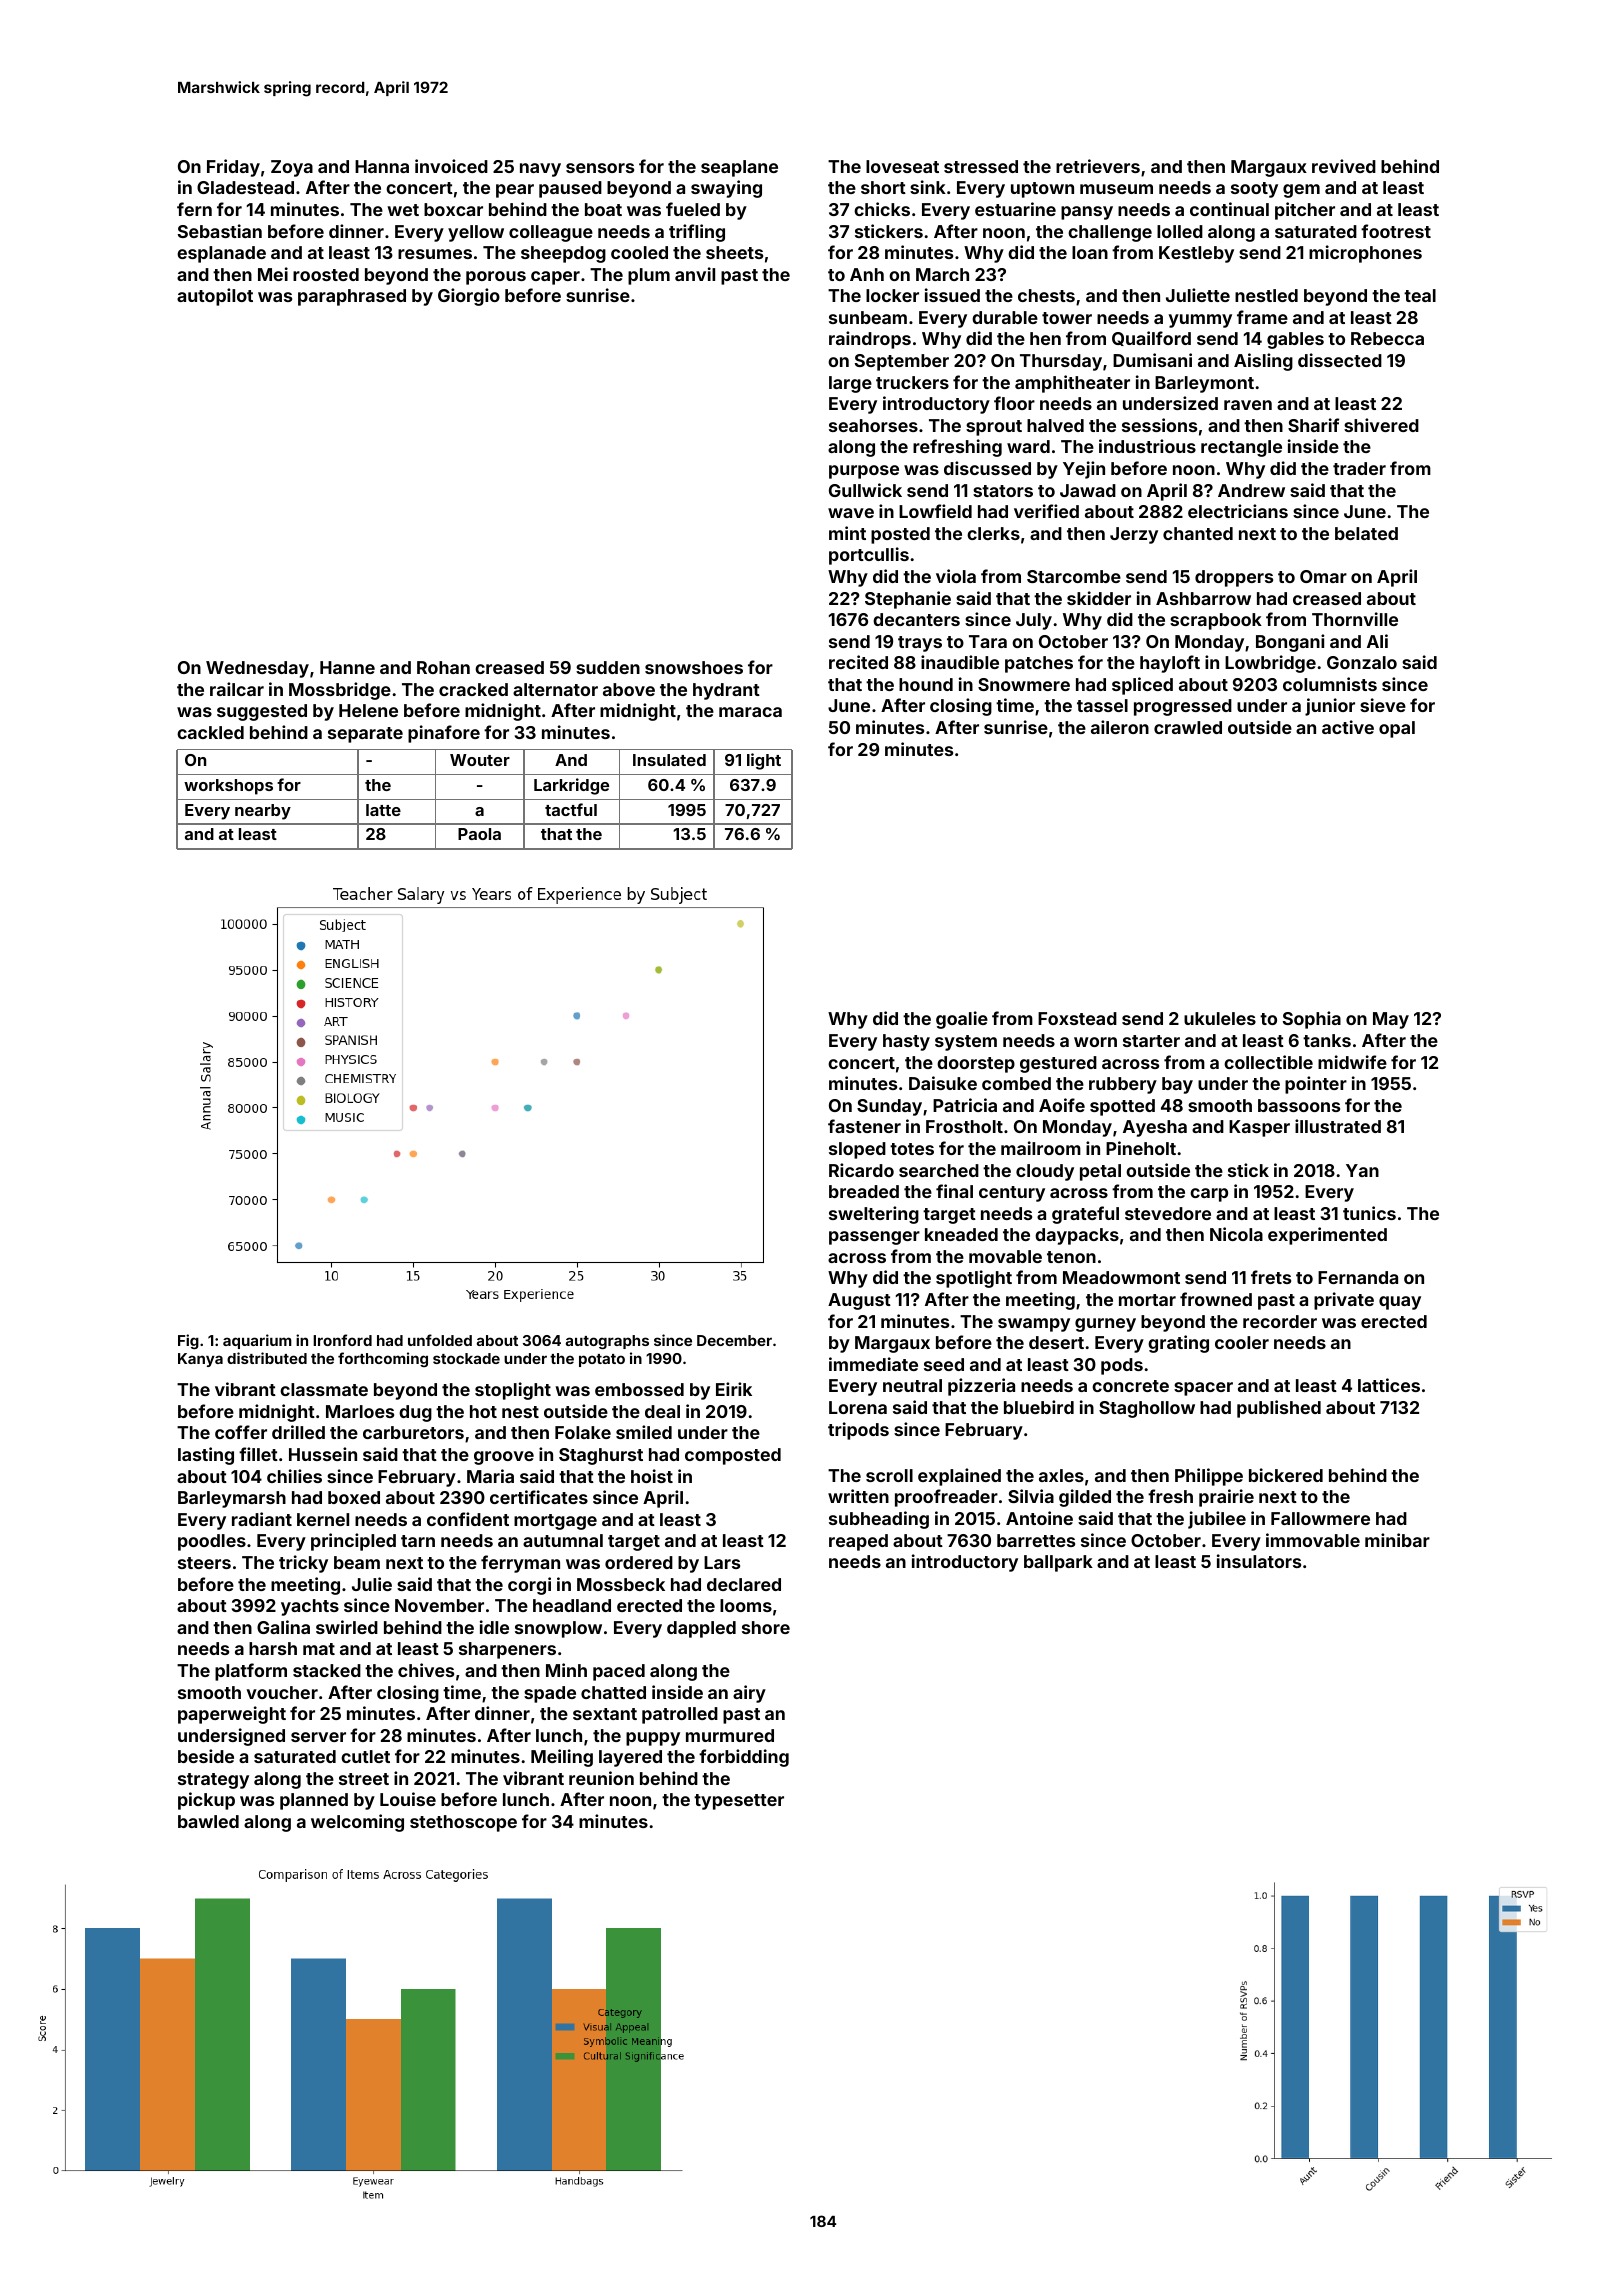 The height and width of the screenshot is (2292, 1620). Describe the element at coordinates (1259, 1561) in the screenshot. I see `insulators` at that location.
